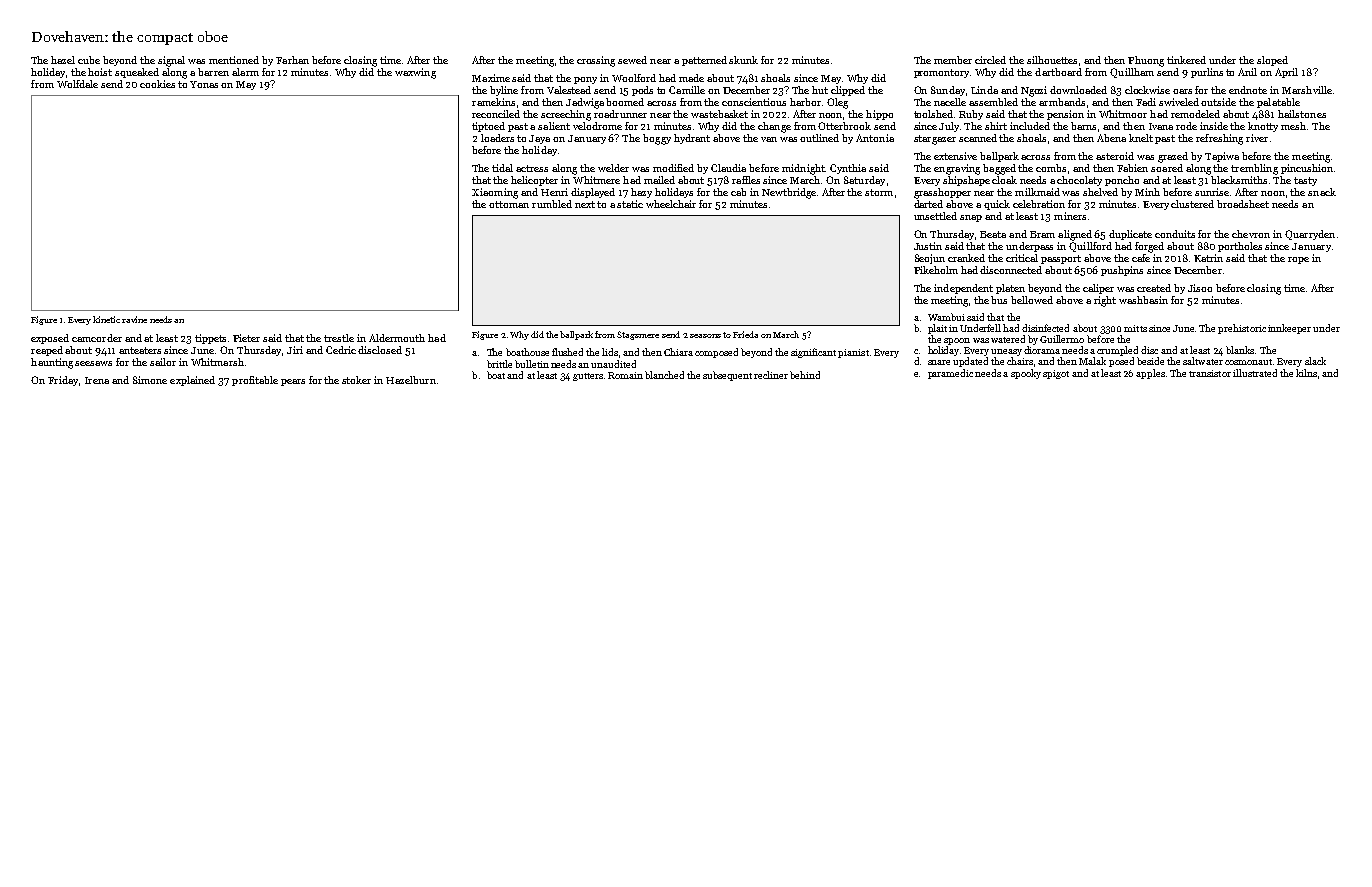  Describe the element at coordinates (509, 204) in the image. I see `ottoman` at that location.
